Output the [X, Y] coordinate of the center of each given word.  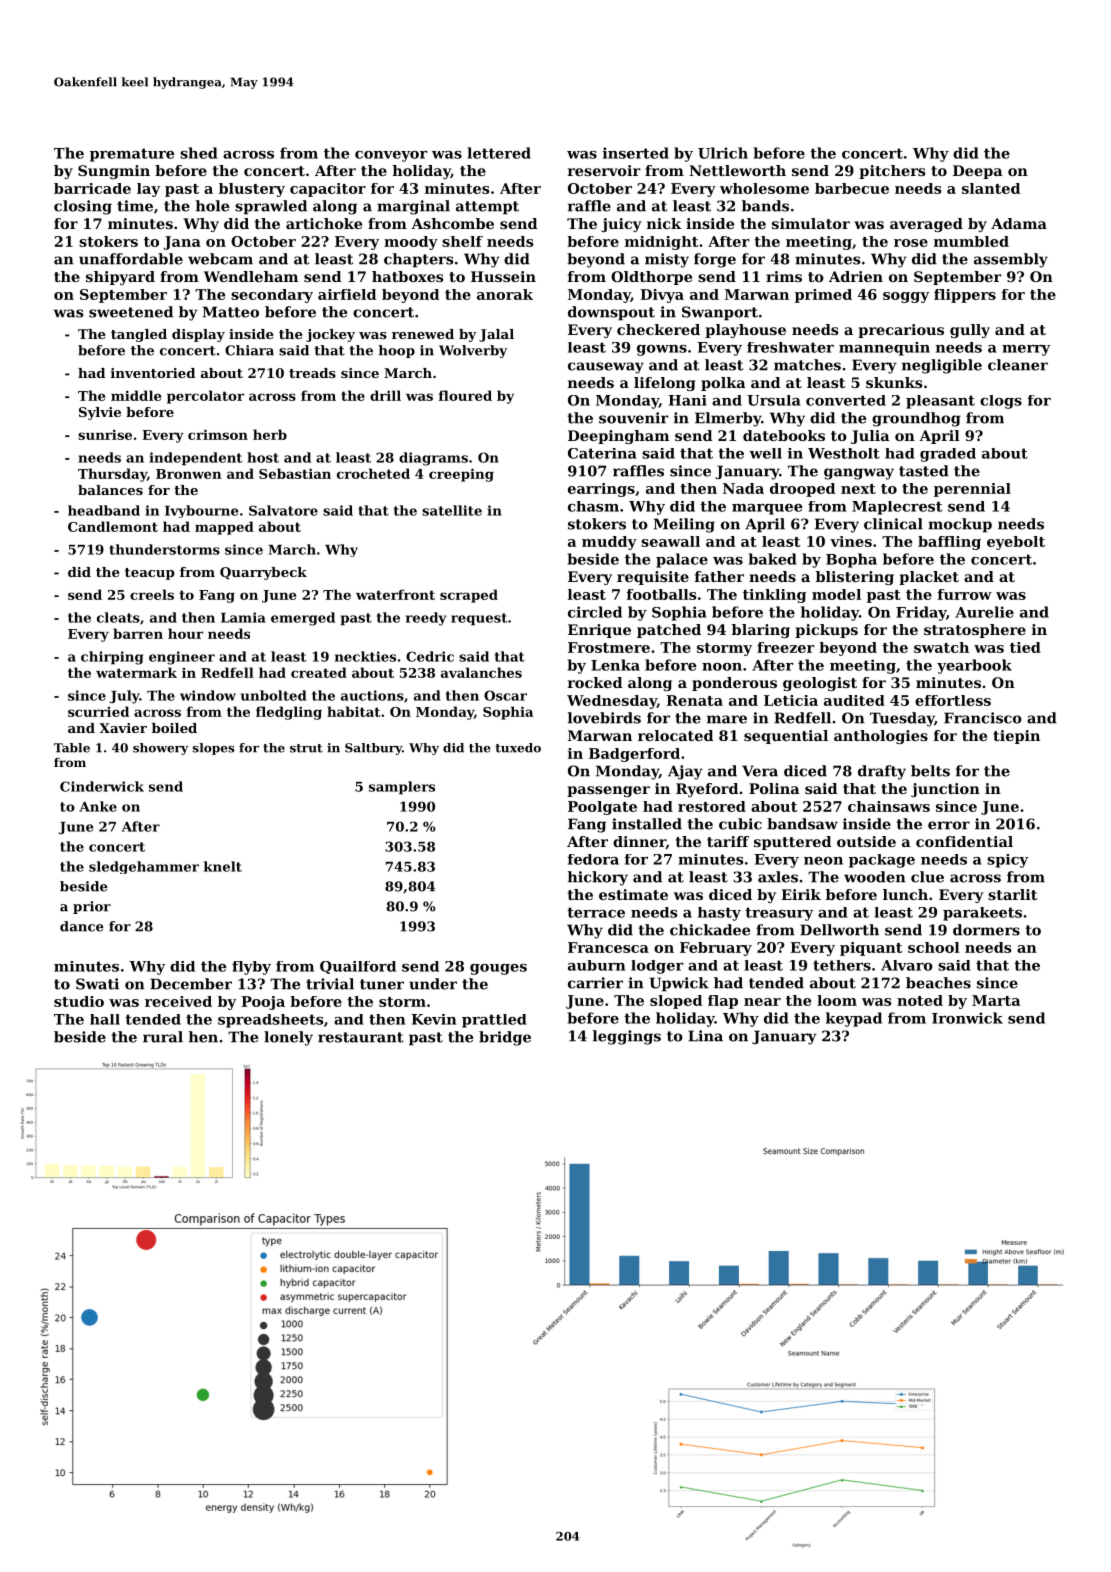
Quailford [358, 967]
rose [911, 243]
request [479, 619]
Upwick [679, 984]
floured [465, 395]
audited [854, 700]
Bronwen [189, 474]
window [208, 695]
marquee [767, 509]
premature [132, 155]
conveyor [391, 156]
